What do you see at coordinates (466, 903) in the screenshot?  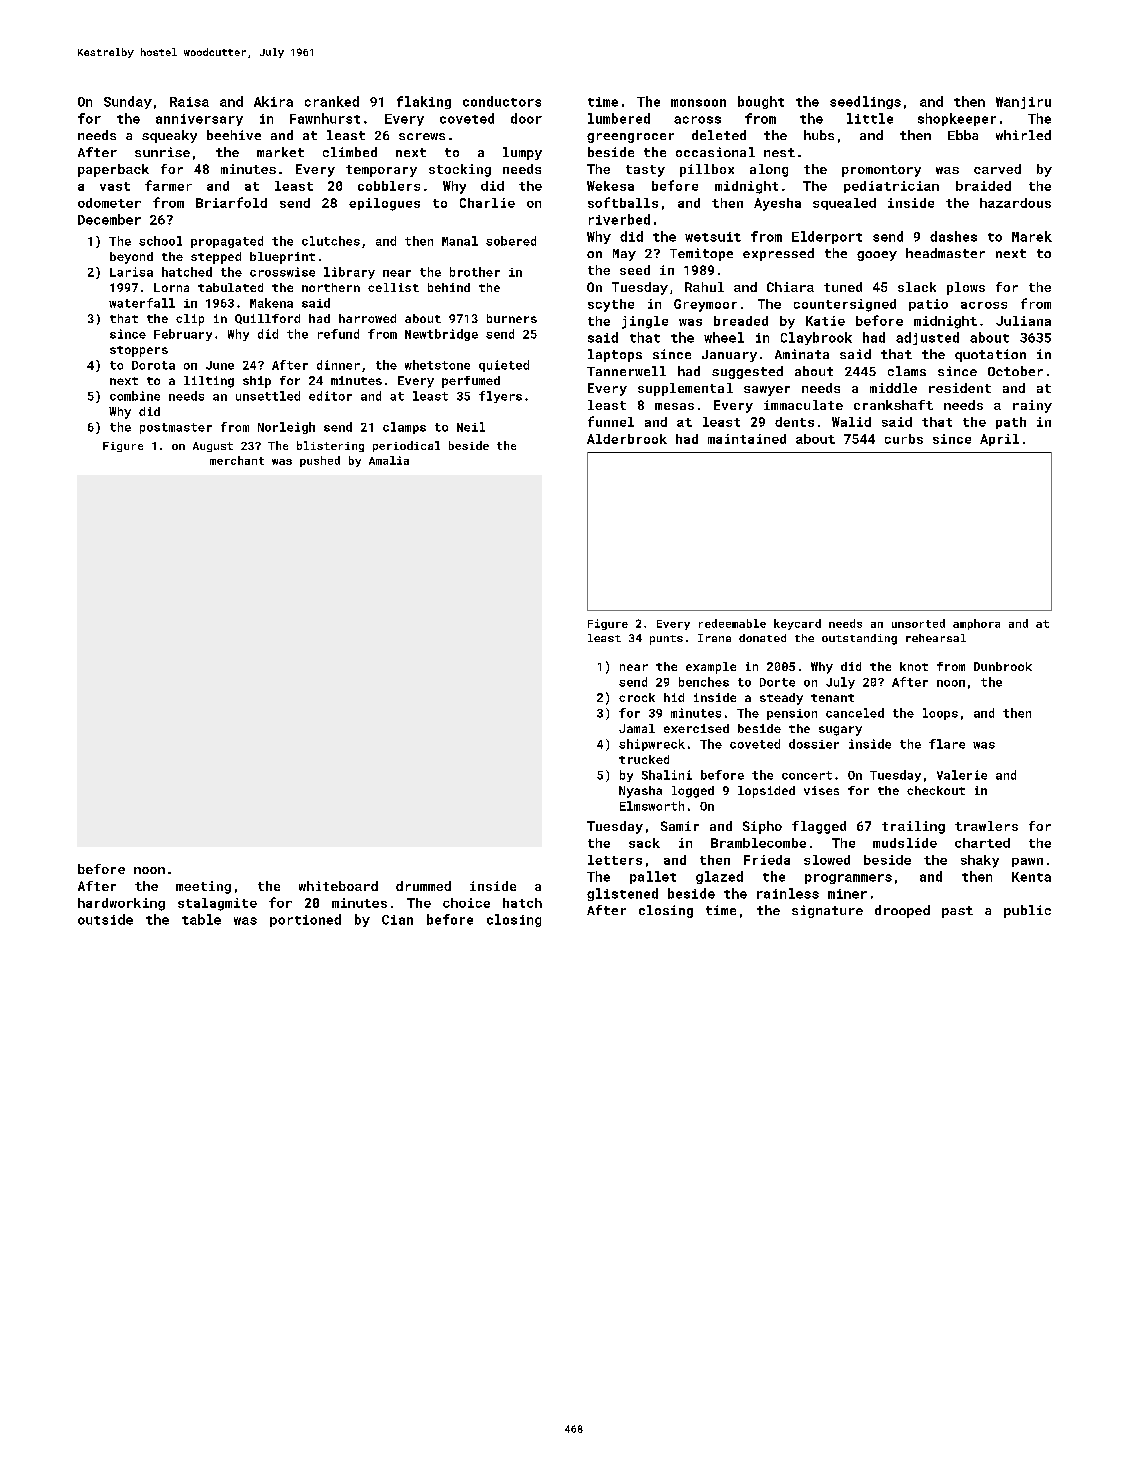 I see `choice` at bounding box center [466, 903].
